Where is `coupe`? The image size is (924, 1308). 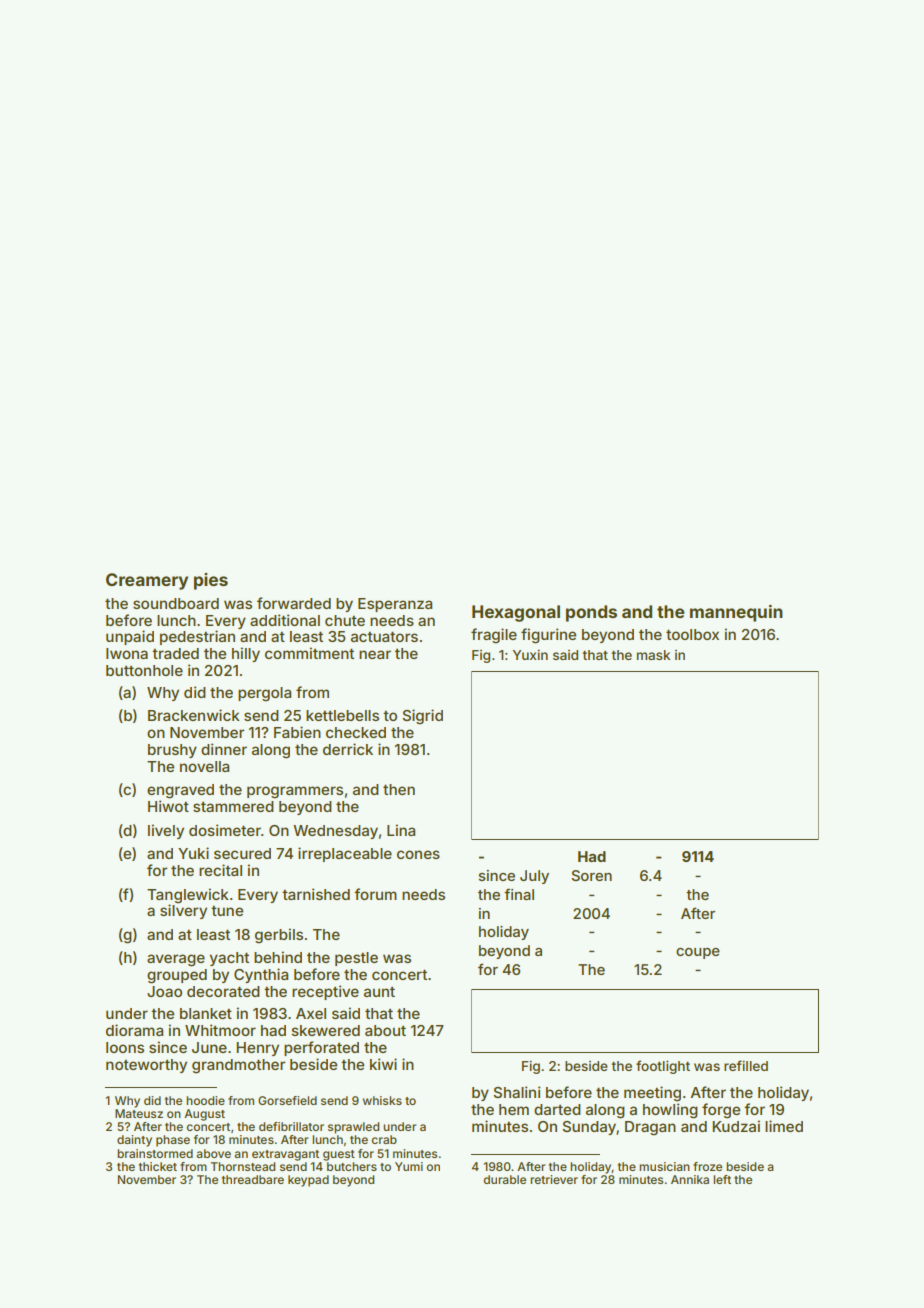 coupe is located at coordinates (698, 953).
